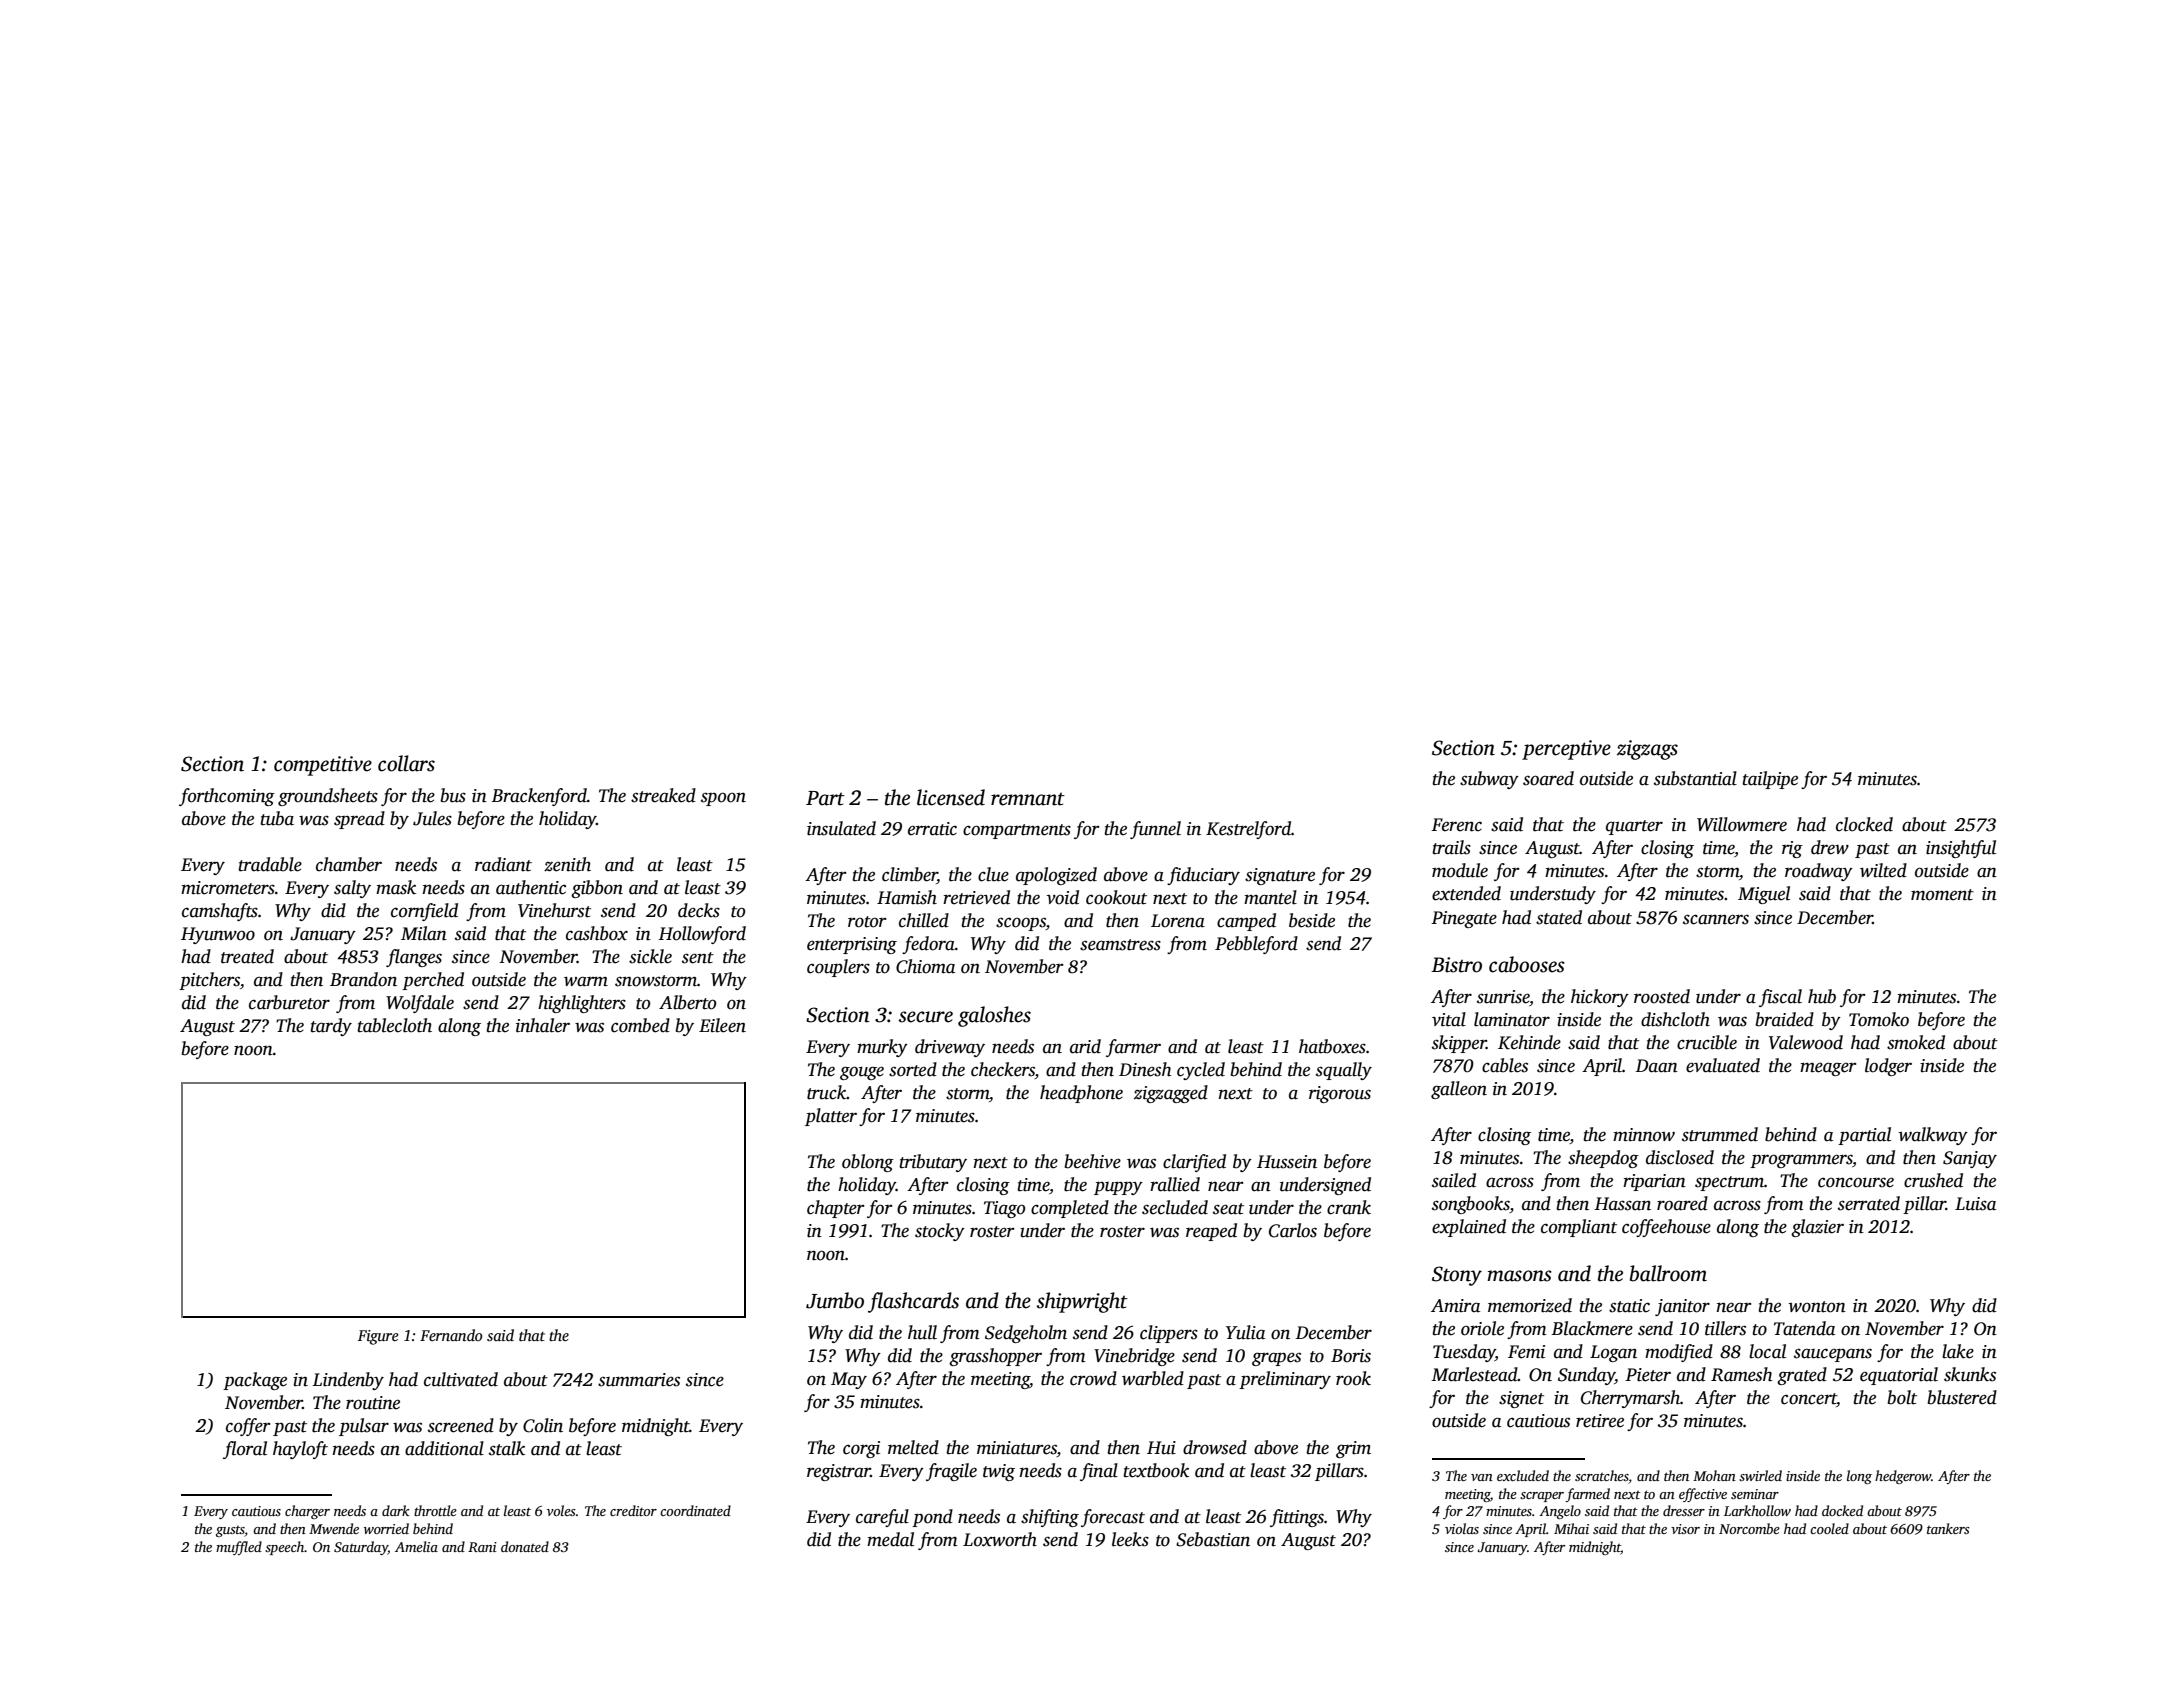 The height and width of the page is (1683, 2178). What do you see at coordinates (1548, 778) in the page?
I see `soared` at bounding box center [1548, 778].
